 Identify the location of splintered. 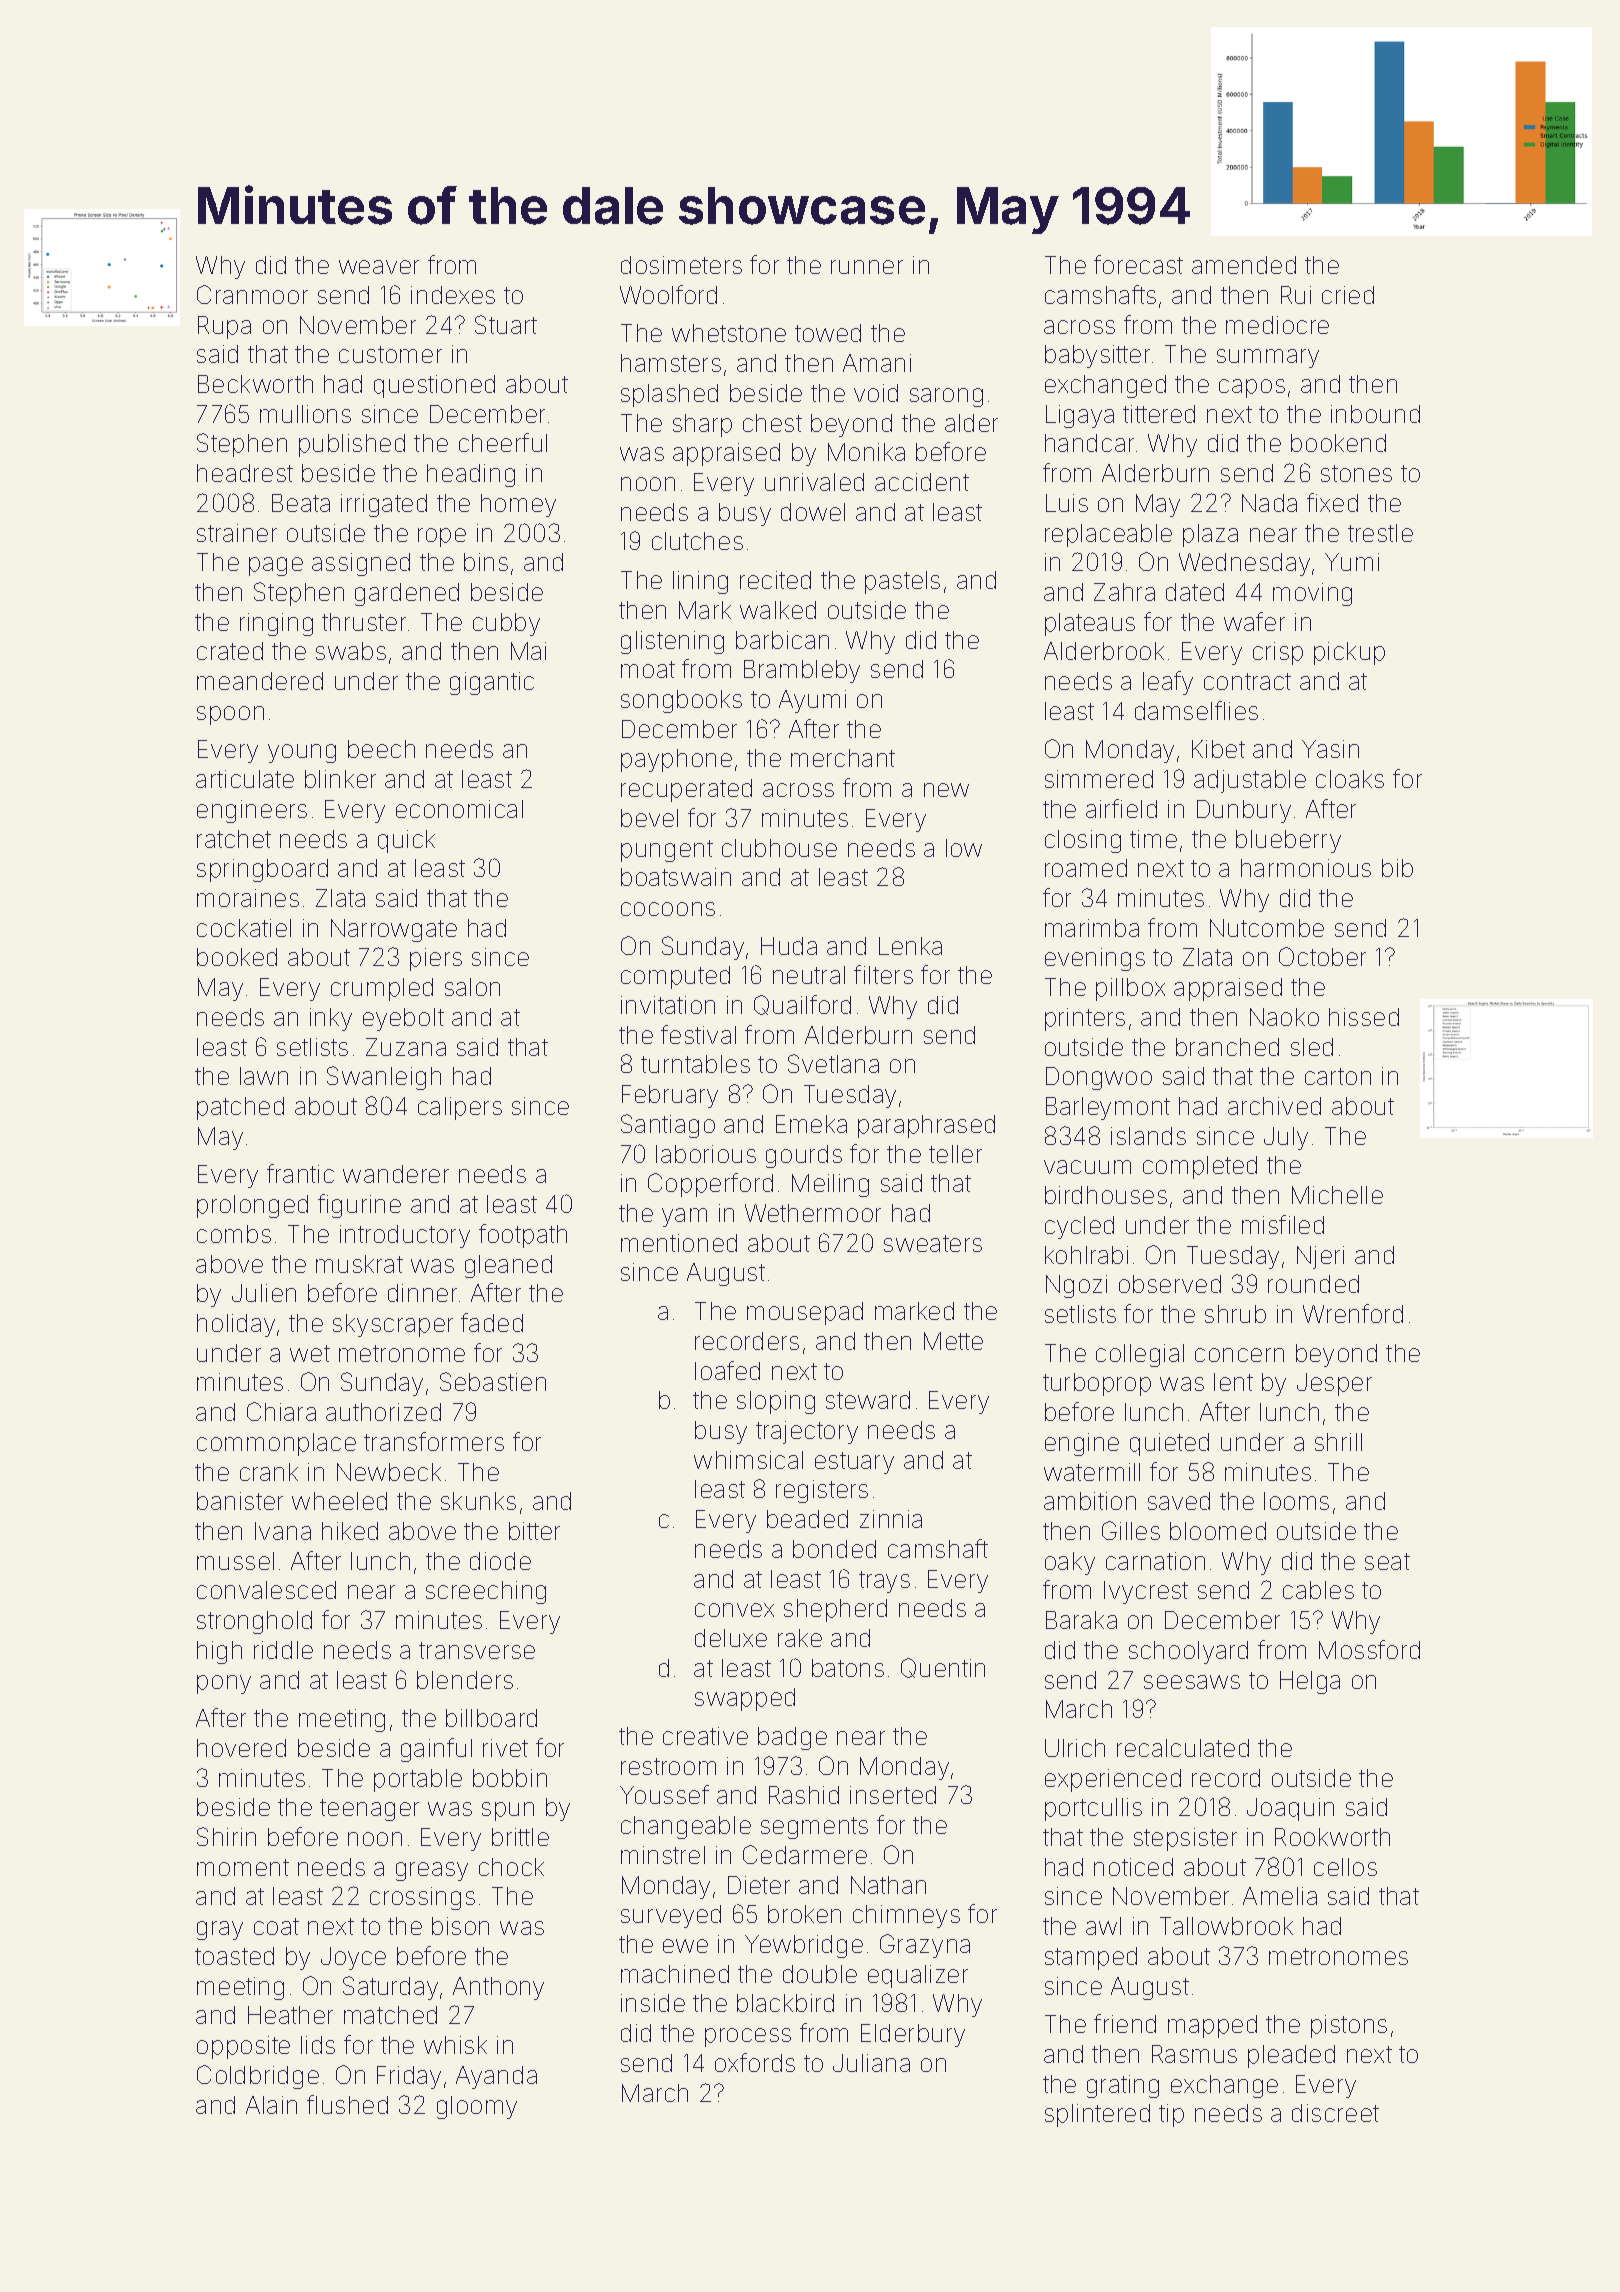
(1097, 2115).
